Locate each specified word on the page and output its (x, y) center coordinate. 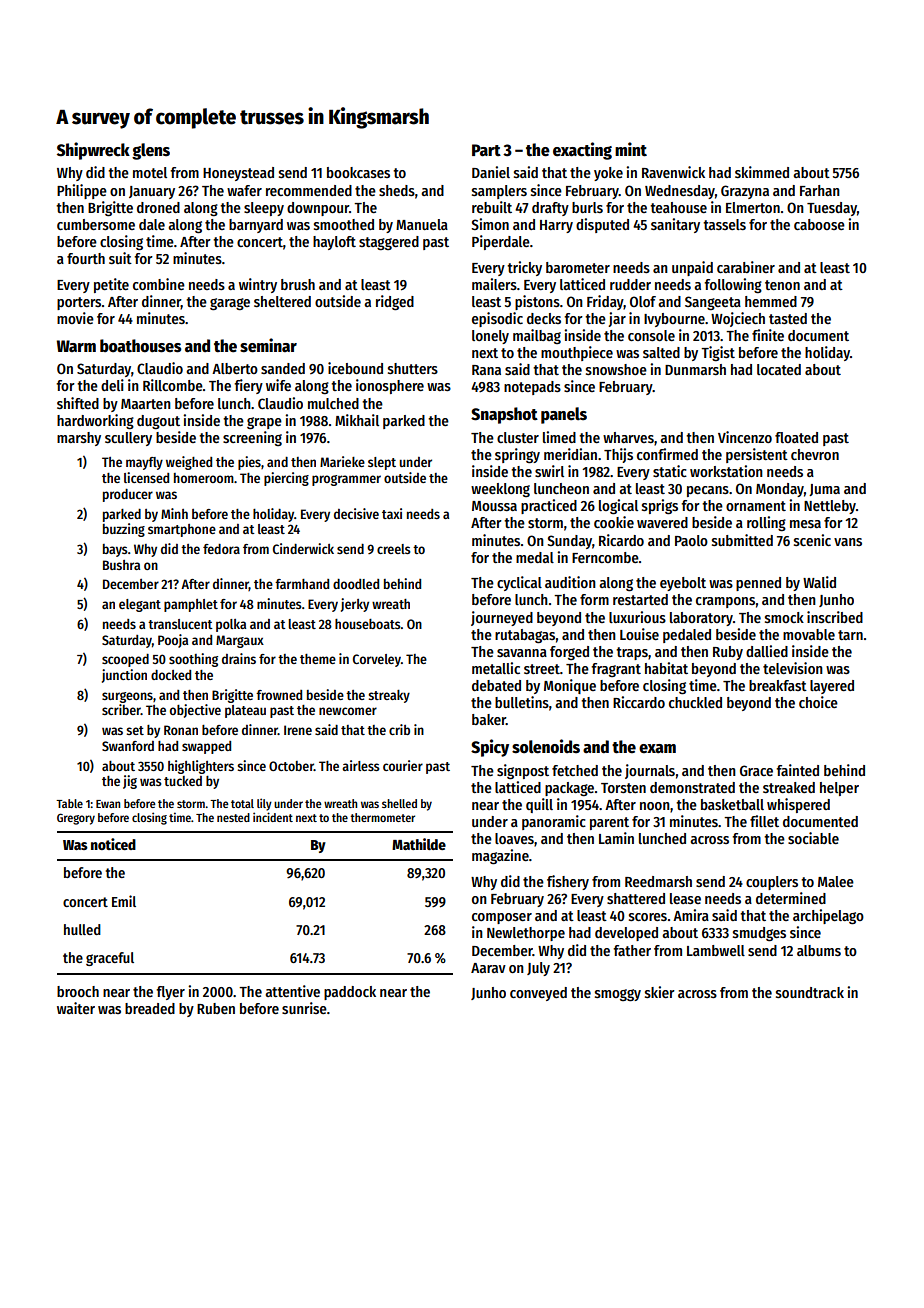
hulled (82, 929)
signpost (523, 771)
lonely (490, 337)
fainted (797, 770)
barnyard (256, 226)
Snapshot (504, 415)
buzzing (124, 530)
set (135, 730)
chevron (815, 454)
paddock (350, 993)
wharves (628, 437)
